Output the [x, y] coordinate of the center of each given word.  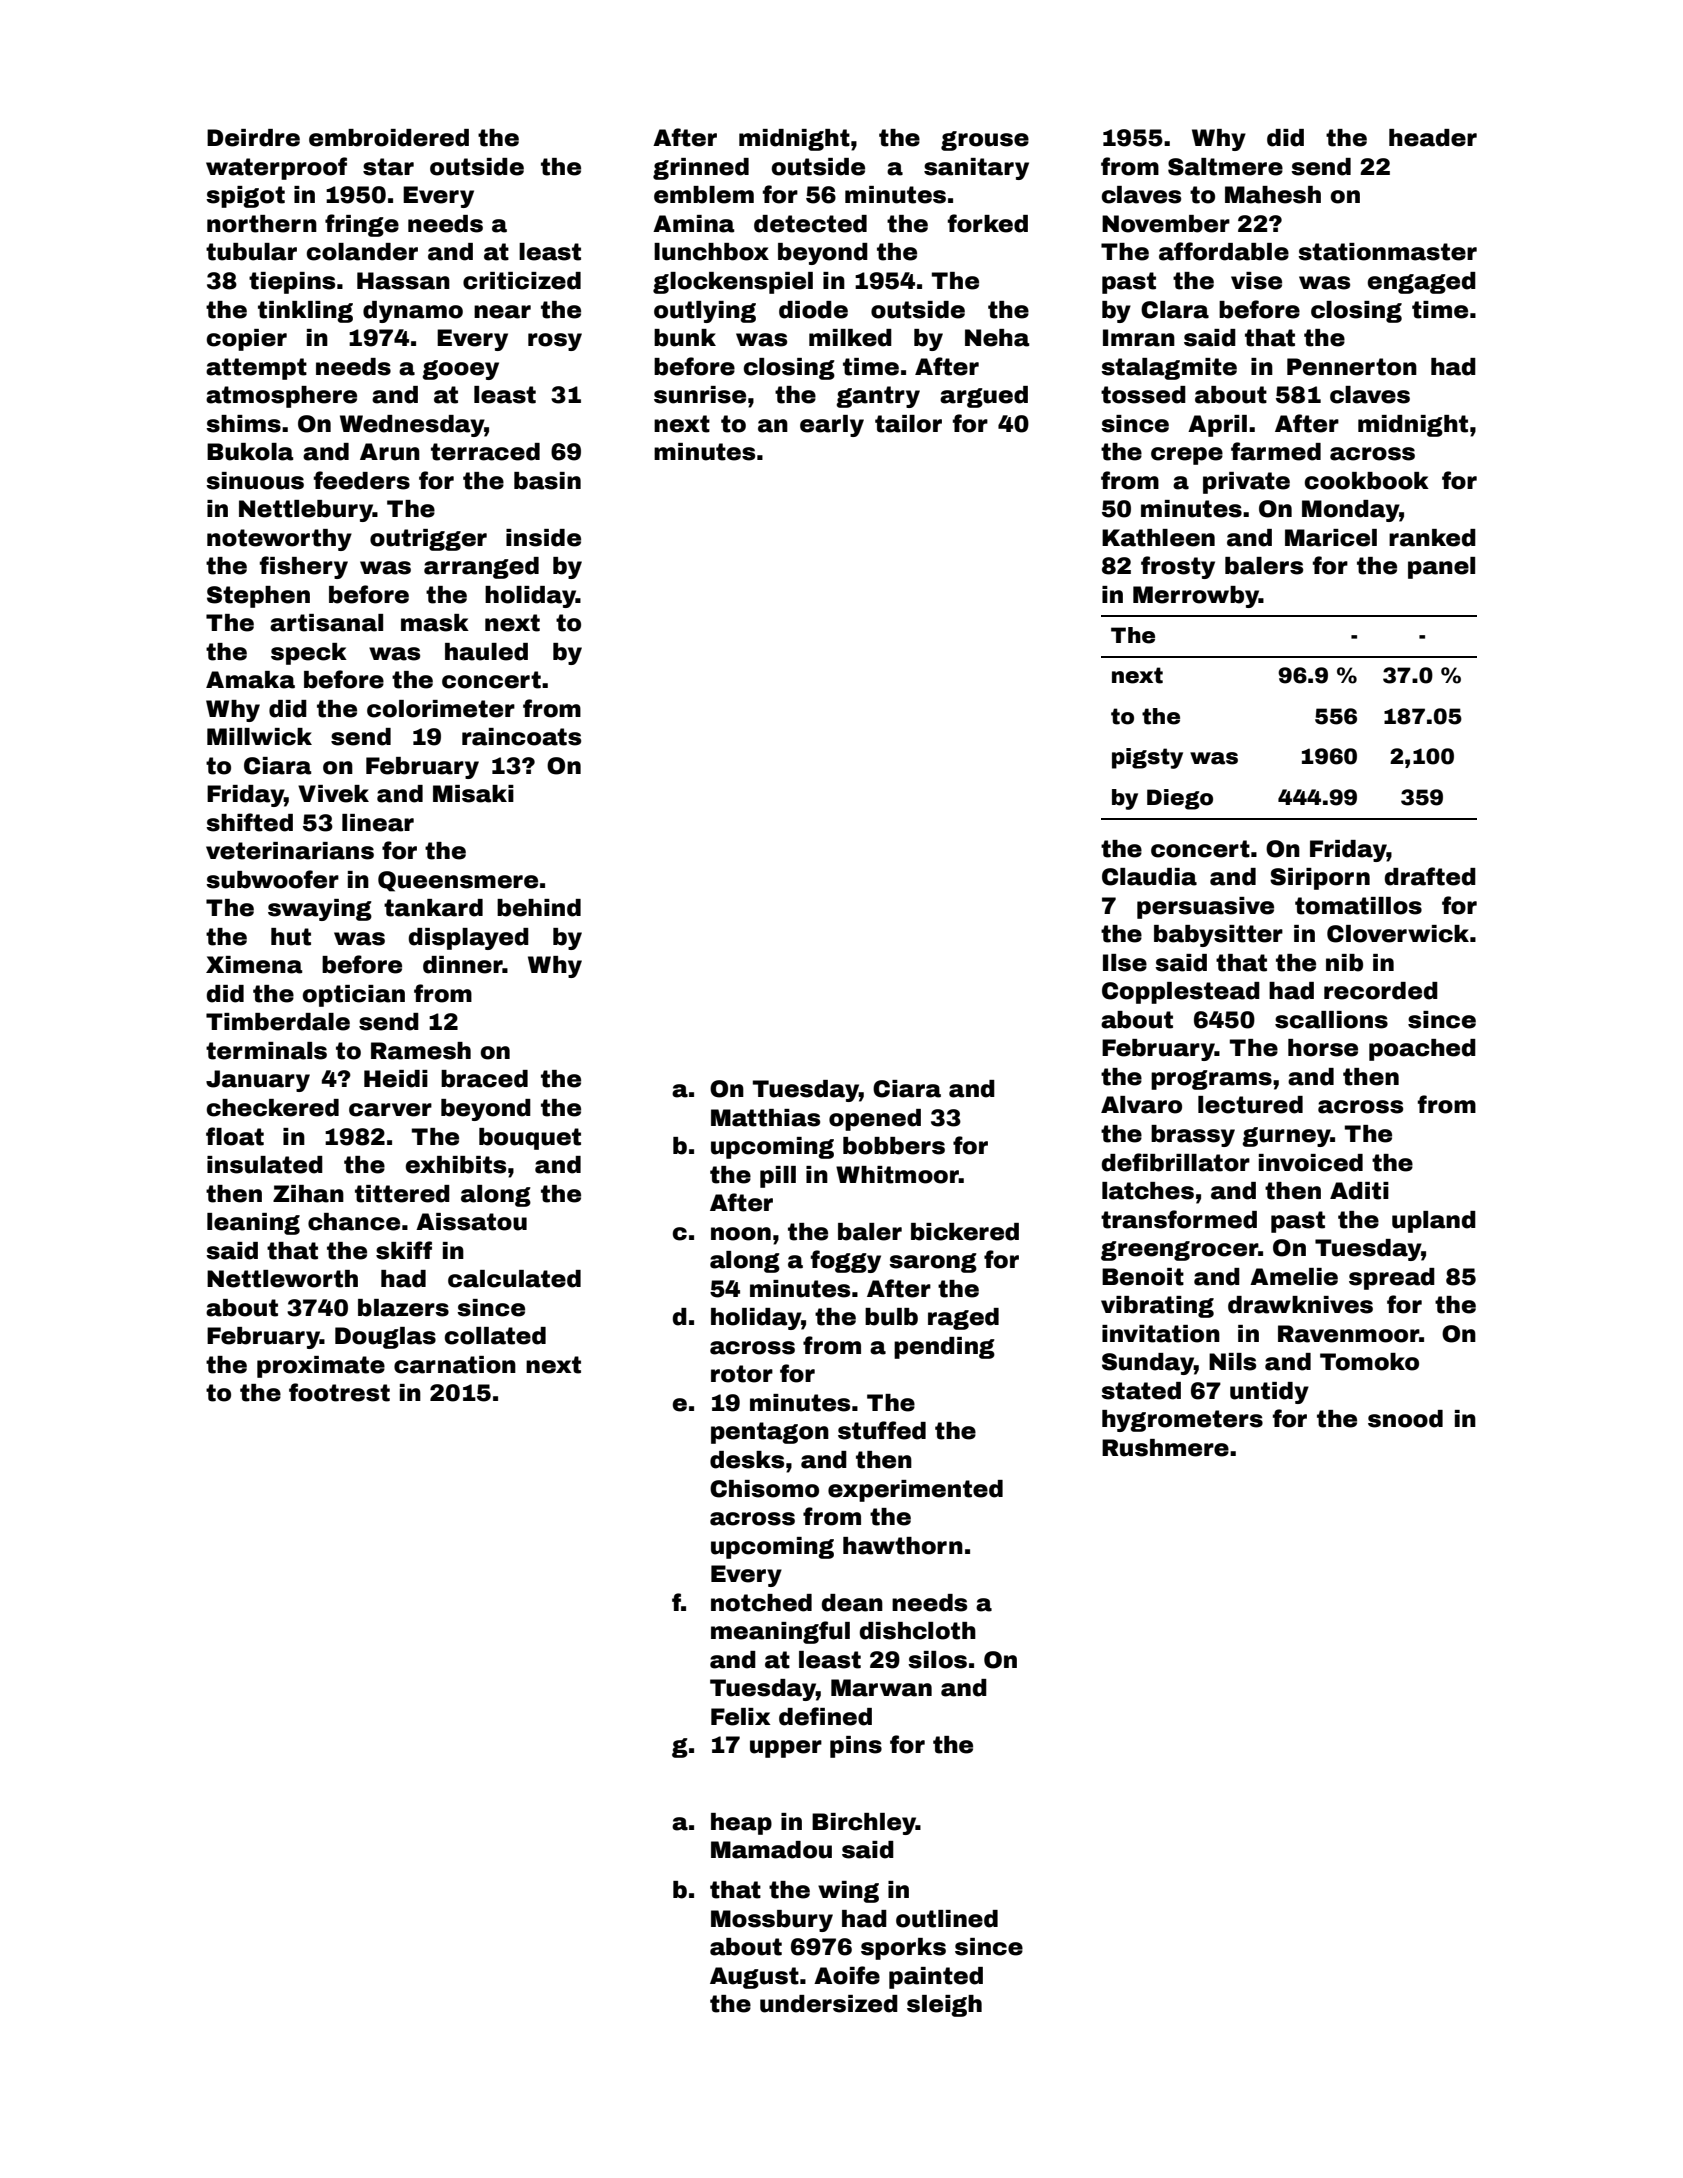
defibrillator [1176, 1162]
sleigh [944, 2006]
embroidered [389, 138]
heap [741, 1824]
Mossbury [772, 1921]
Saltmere [1225, 167]
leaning [253, 1224]
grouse [985, 141]
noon [741, 1234]
